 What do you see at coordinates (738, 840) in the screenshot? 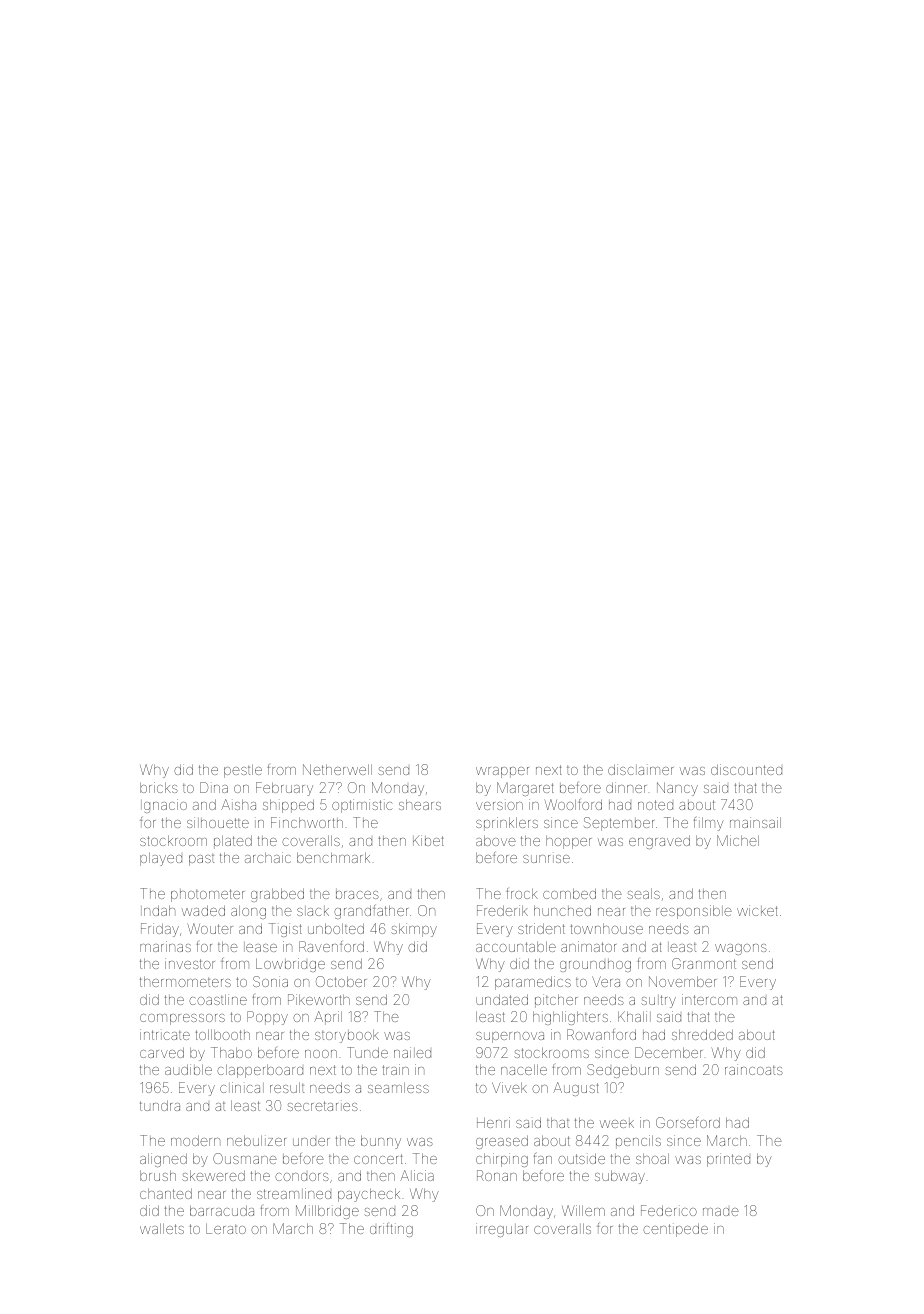
I see `Michel` at bounding box center [738, 840].
